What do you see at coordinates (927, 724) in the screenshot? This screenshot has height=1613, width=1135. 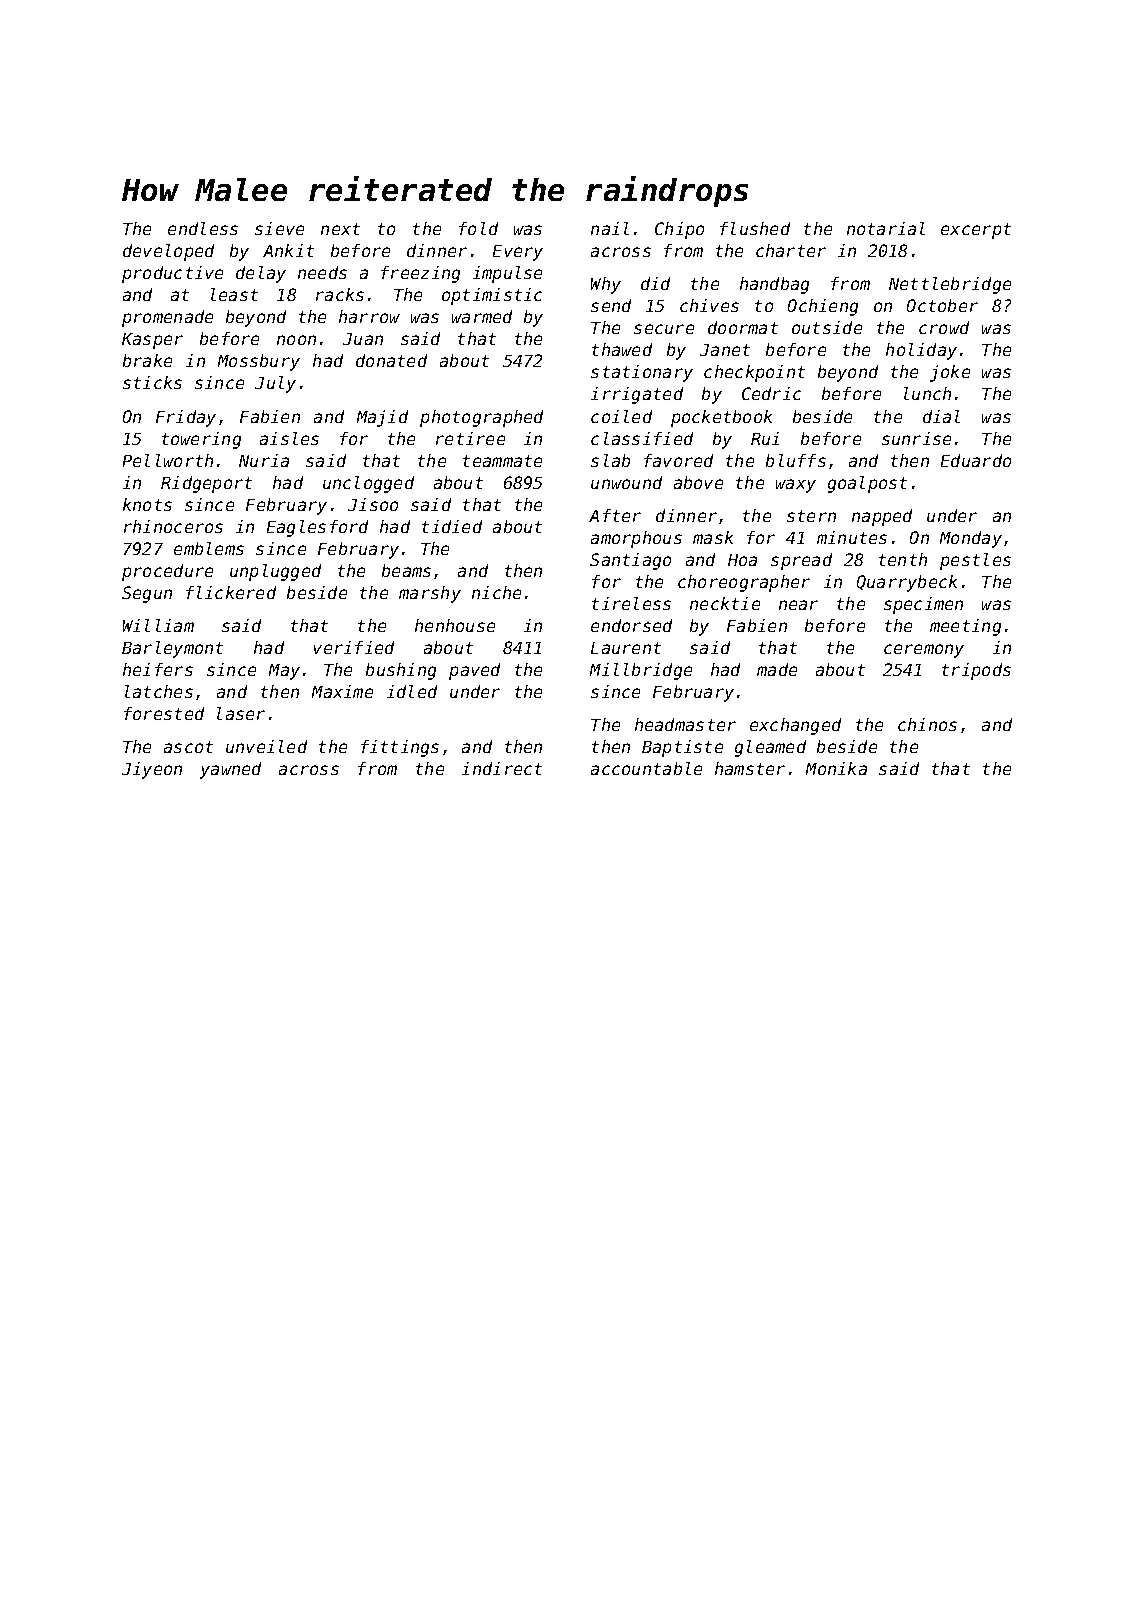 I see `chinos` at bounding box center [927, 724].
